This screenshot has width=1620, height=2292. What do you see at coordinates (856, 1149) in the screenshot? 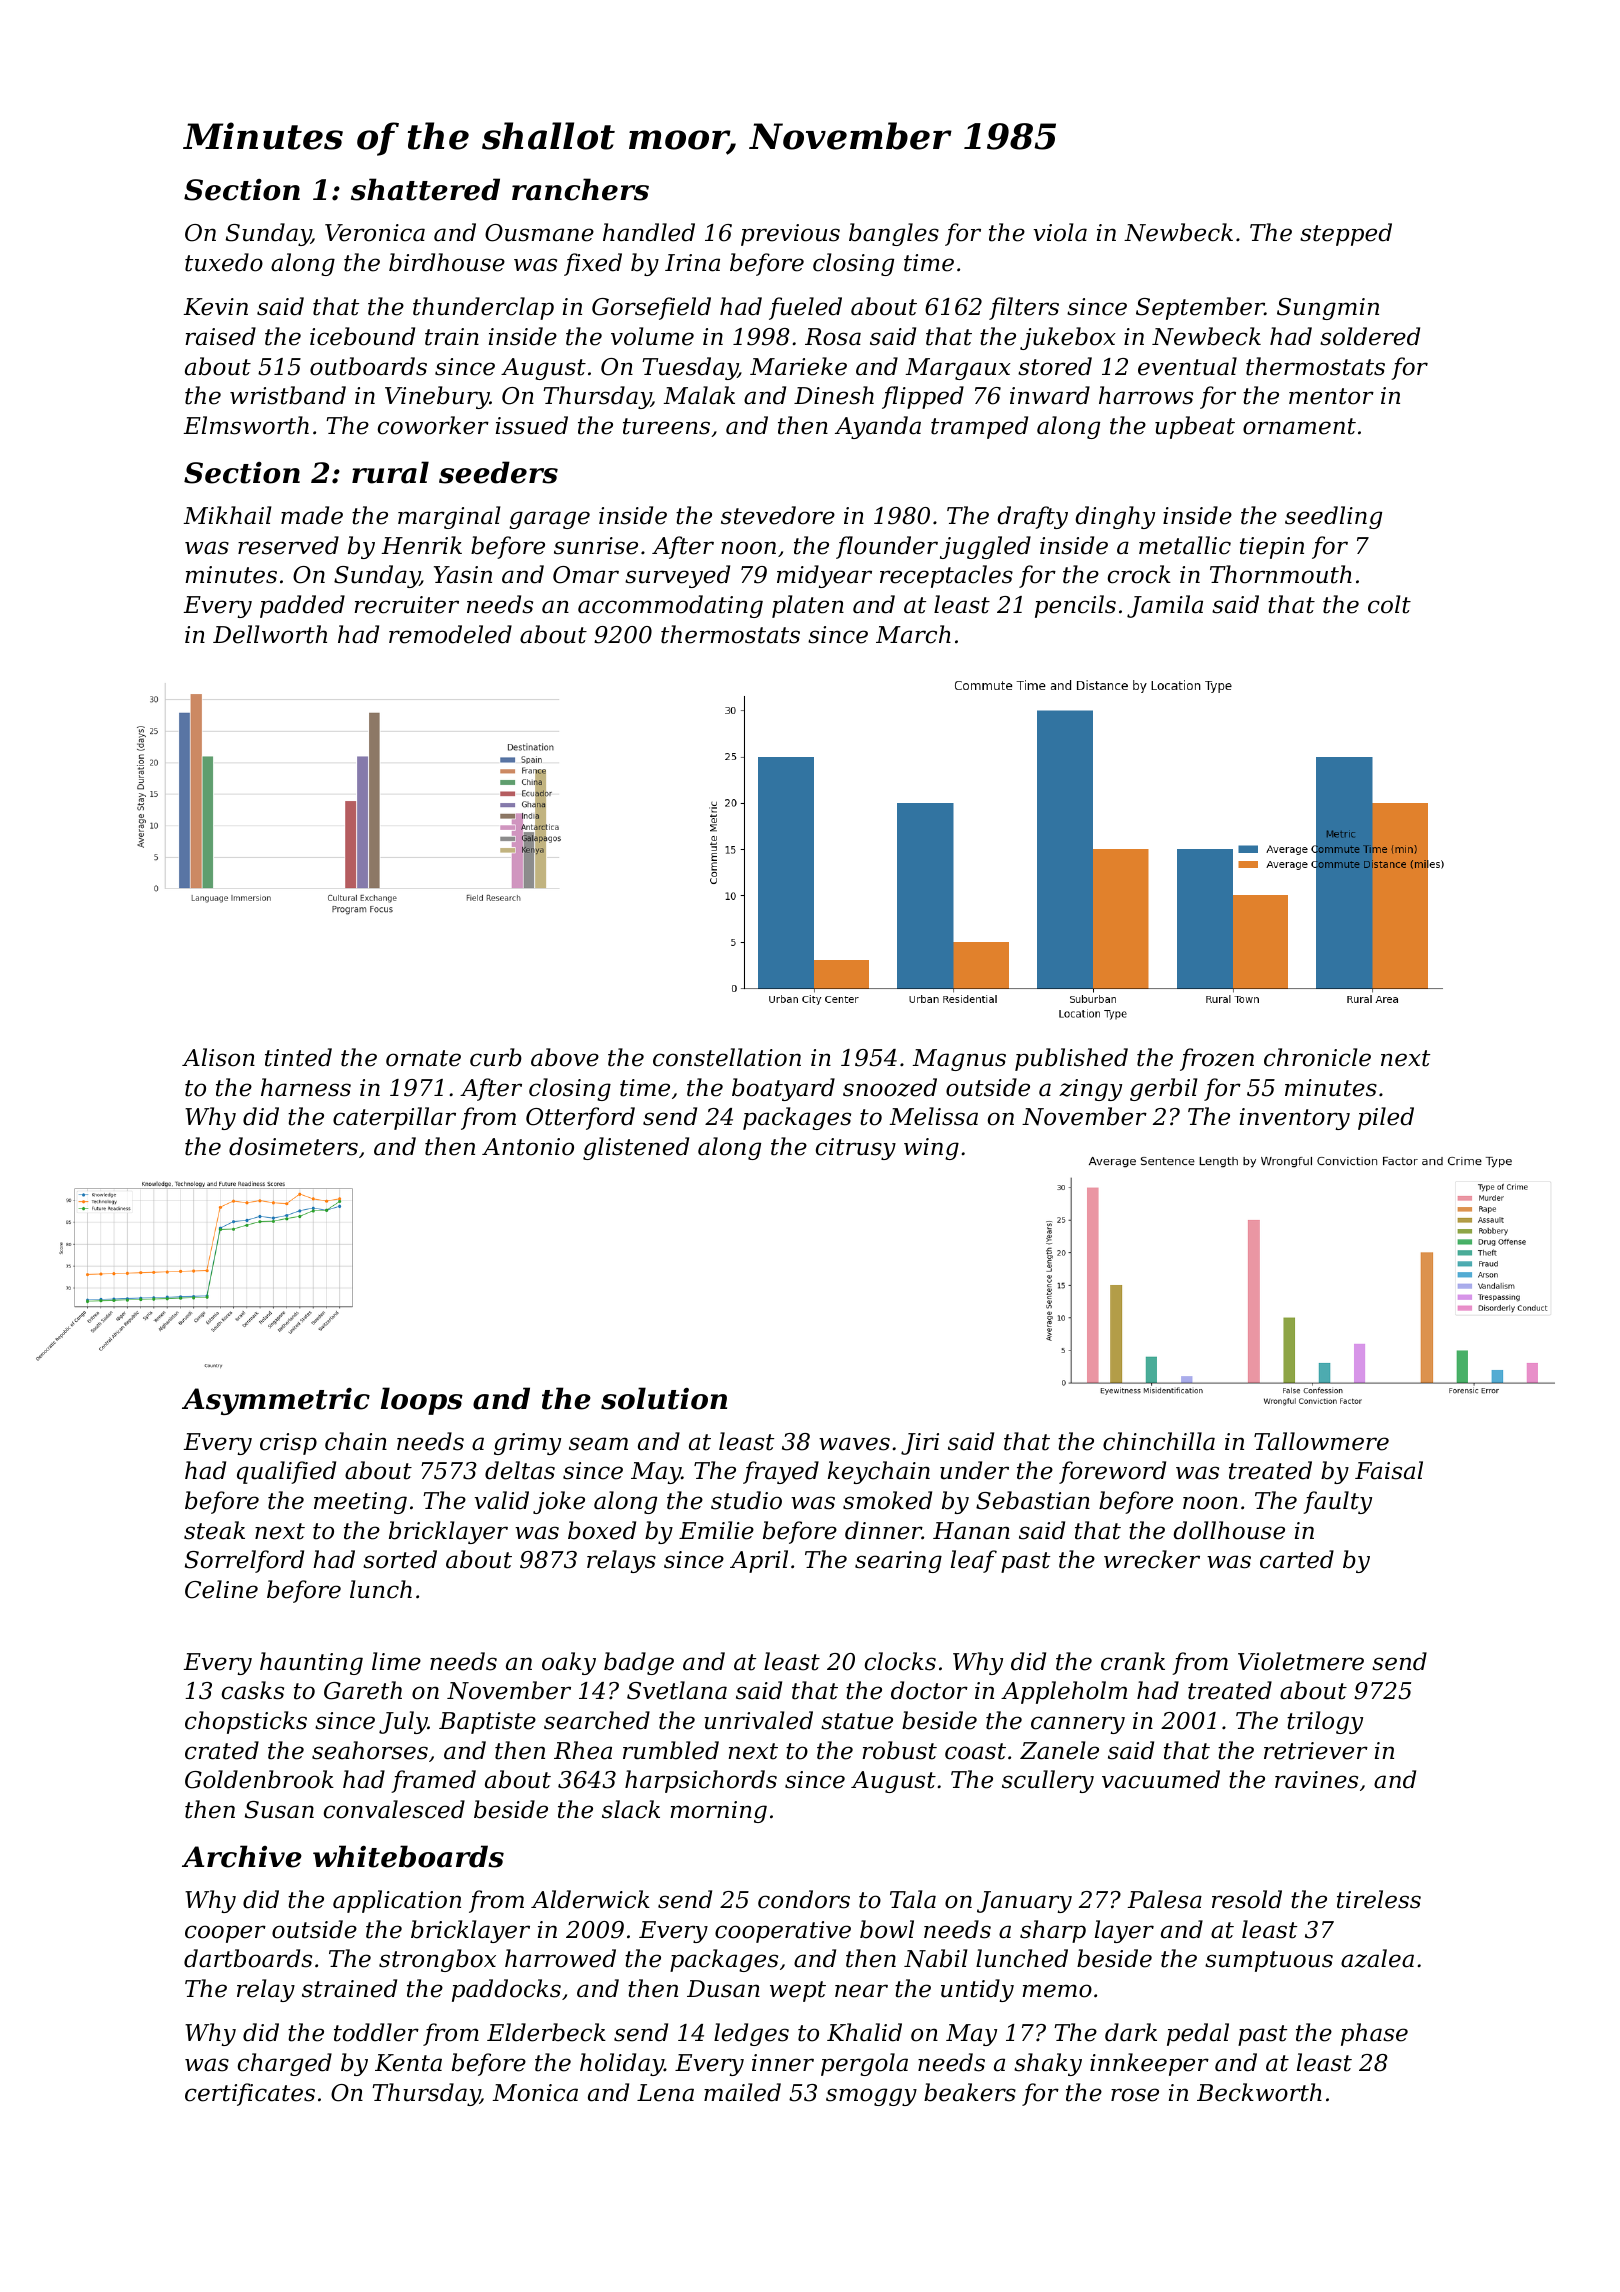
I see `citrusy` at bounding box center [856, 1149].
